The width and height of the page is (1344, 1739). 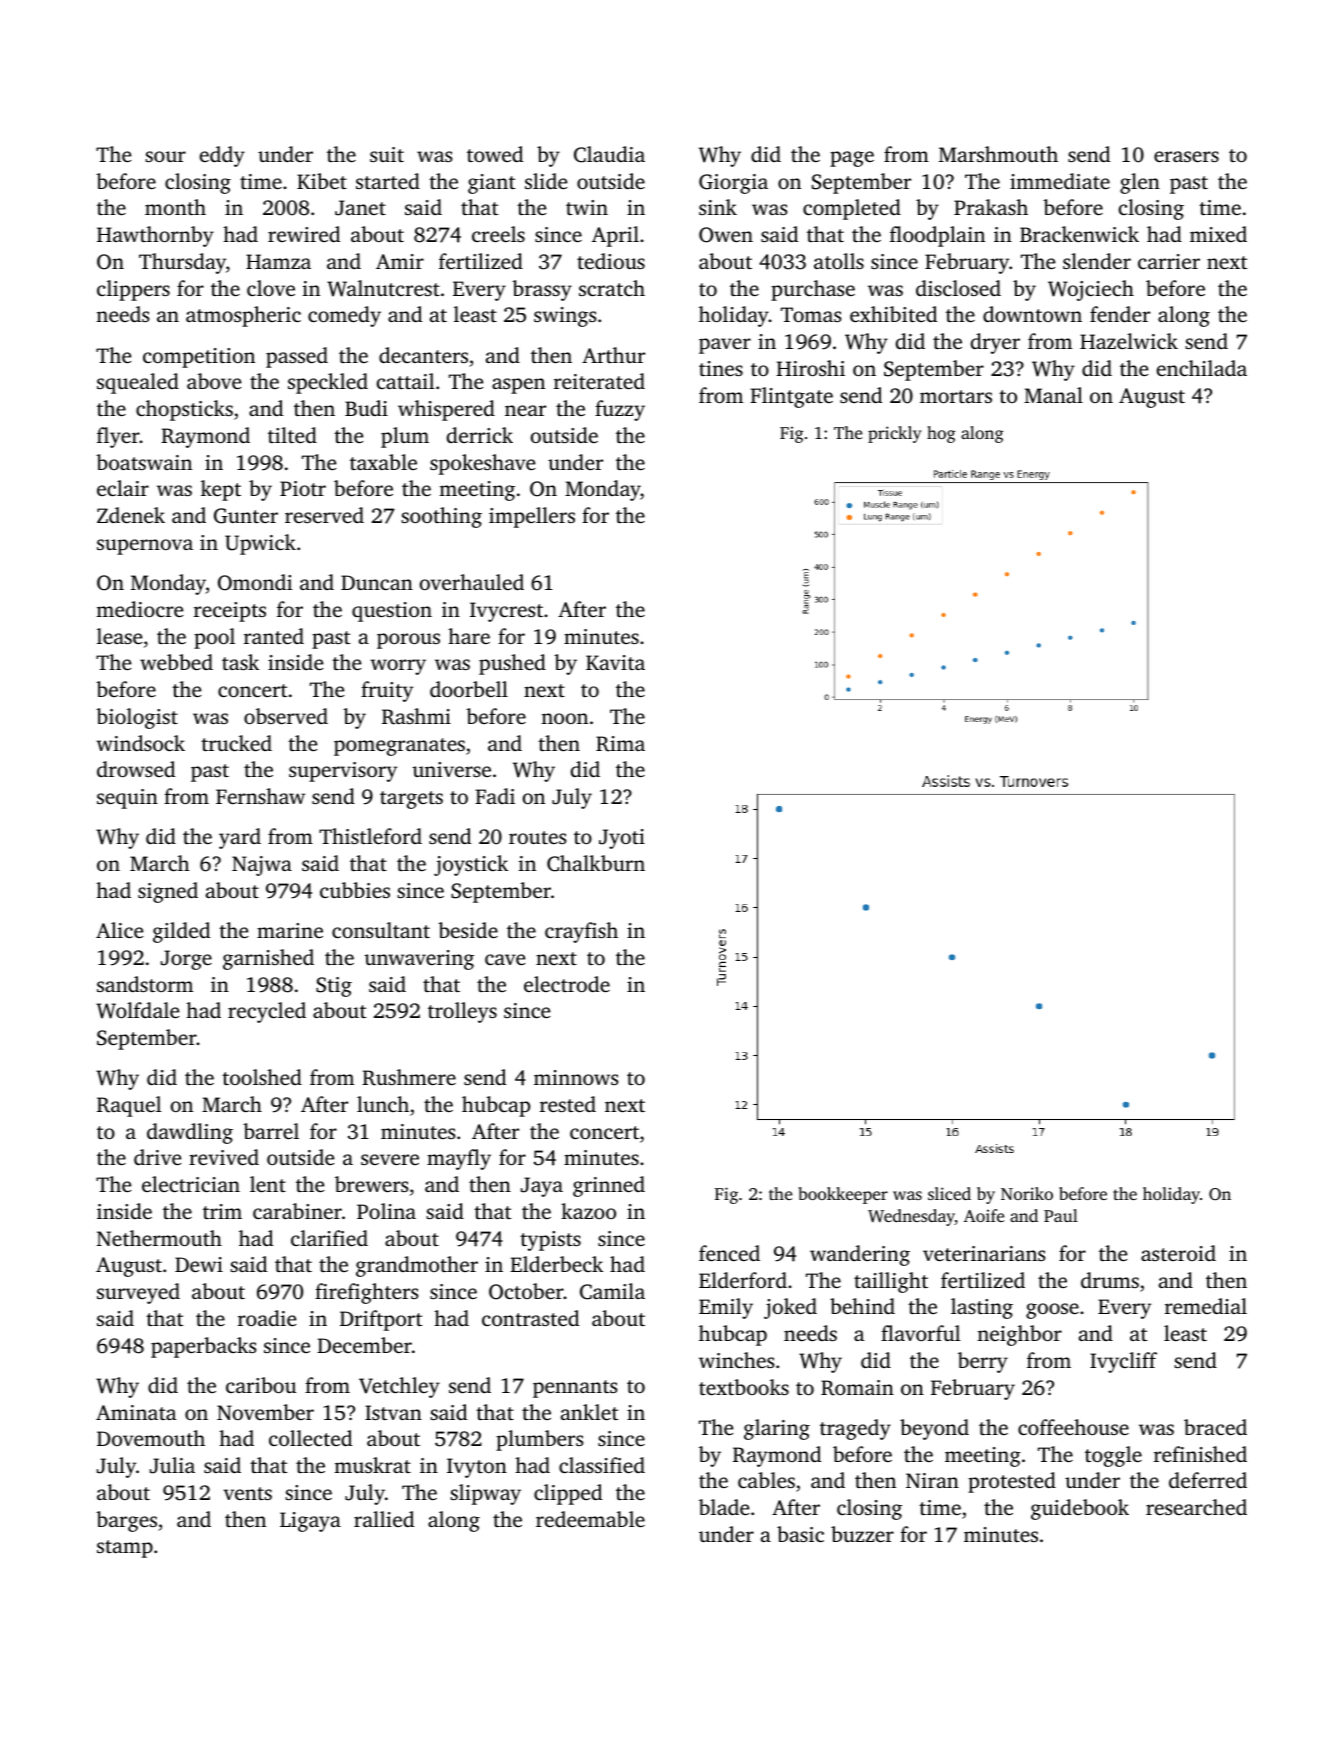 I want to click on Noriko, so click(x=1027, y=1193).
